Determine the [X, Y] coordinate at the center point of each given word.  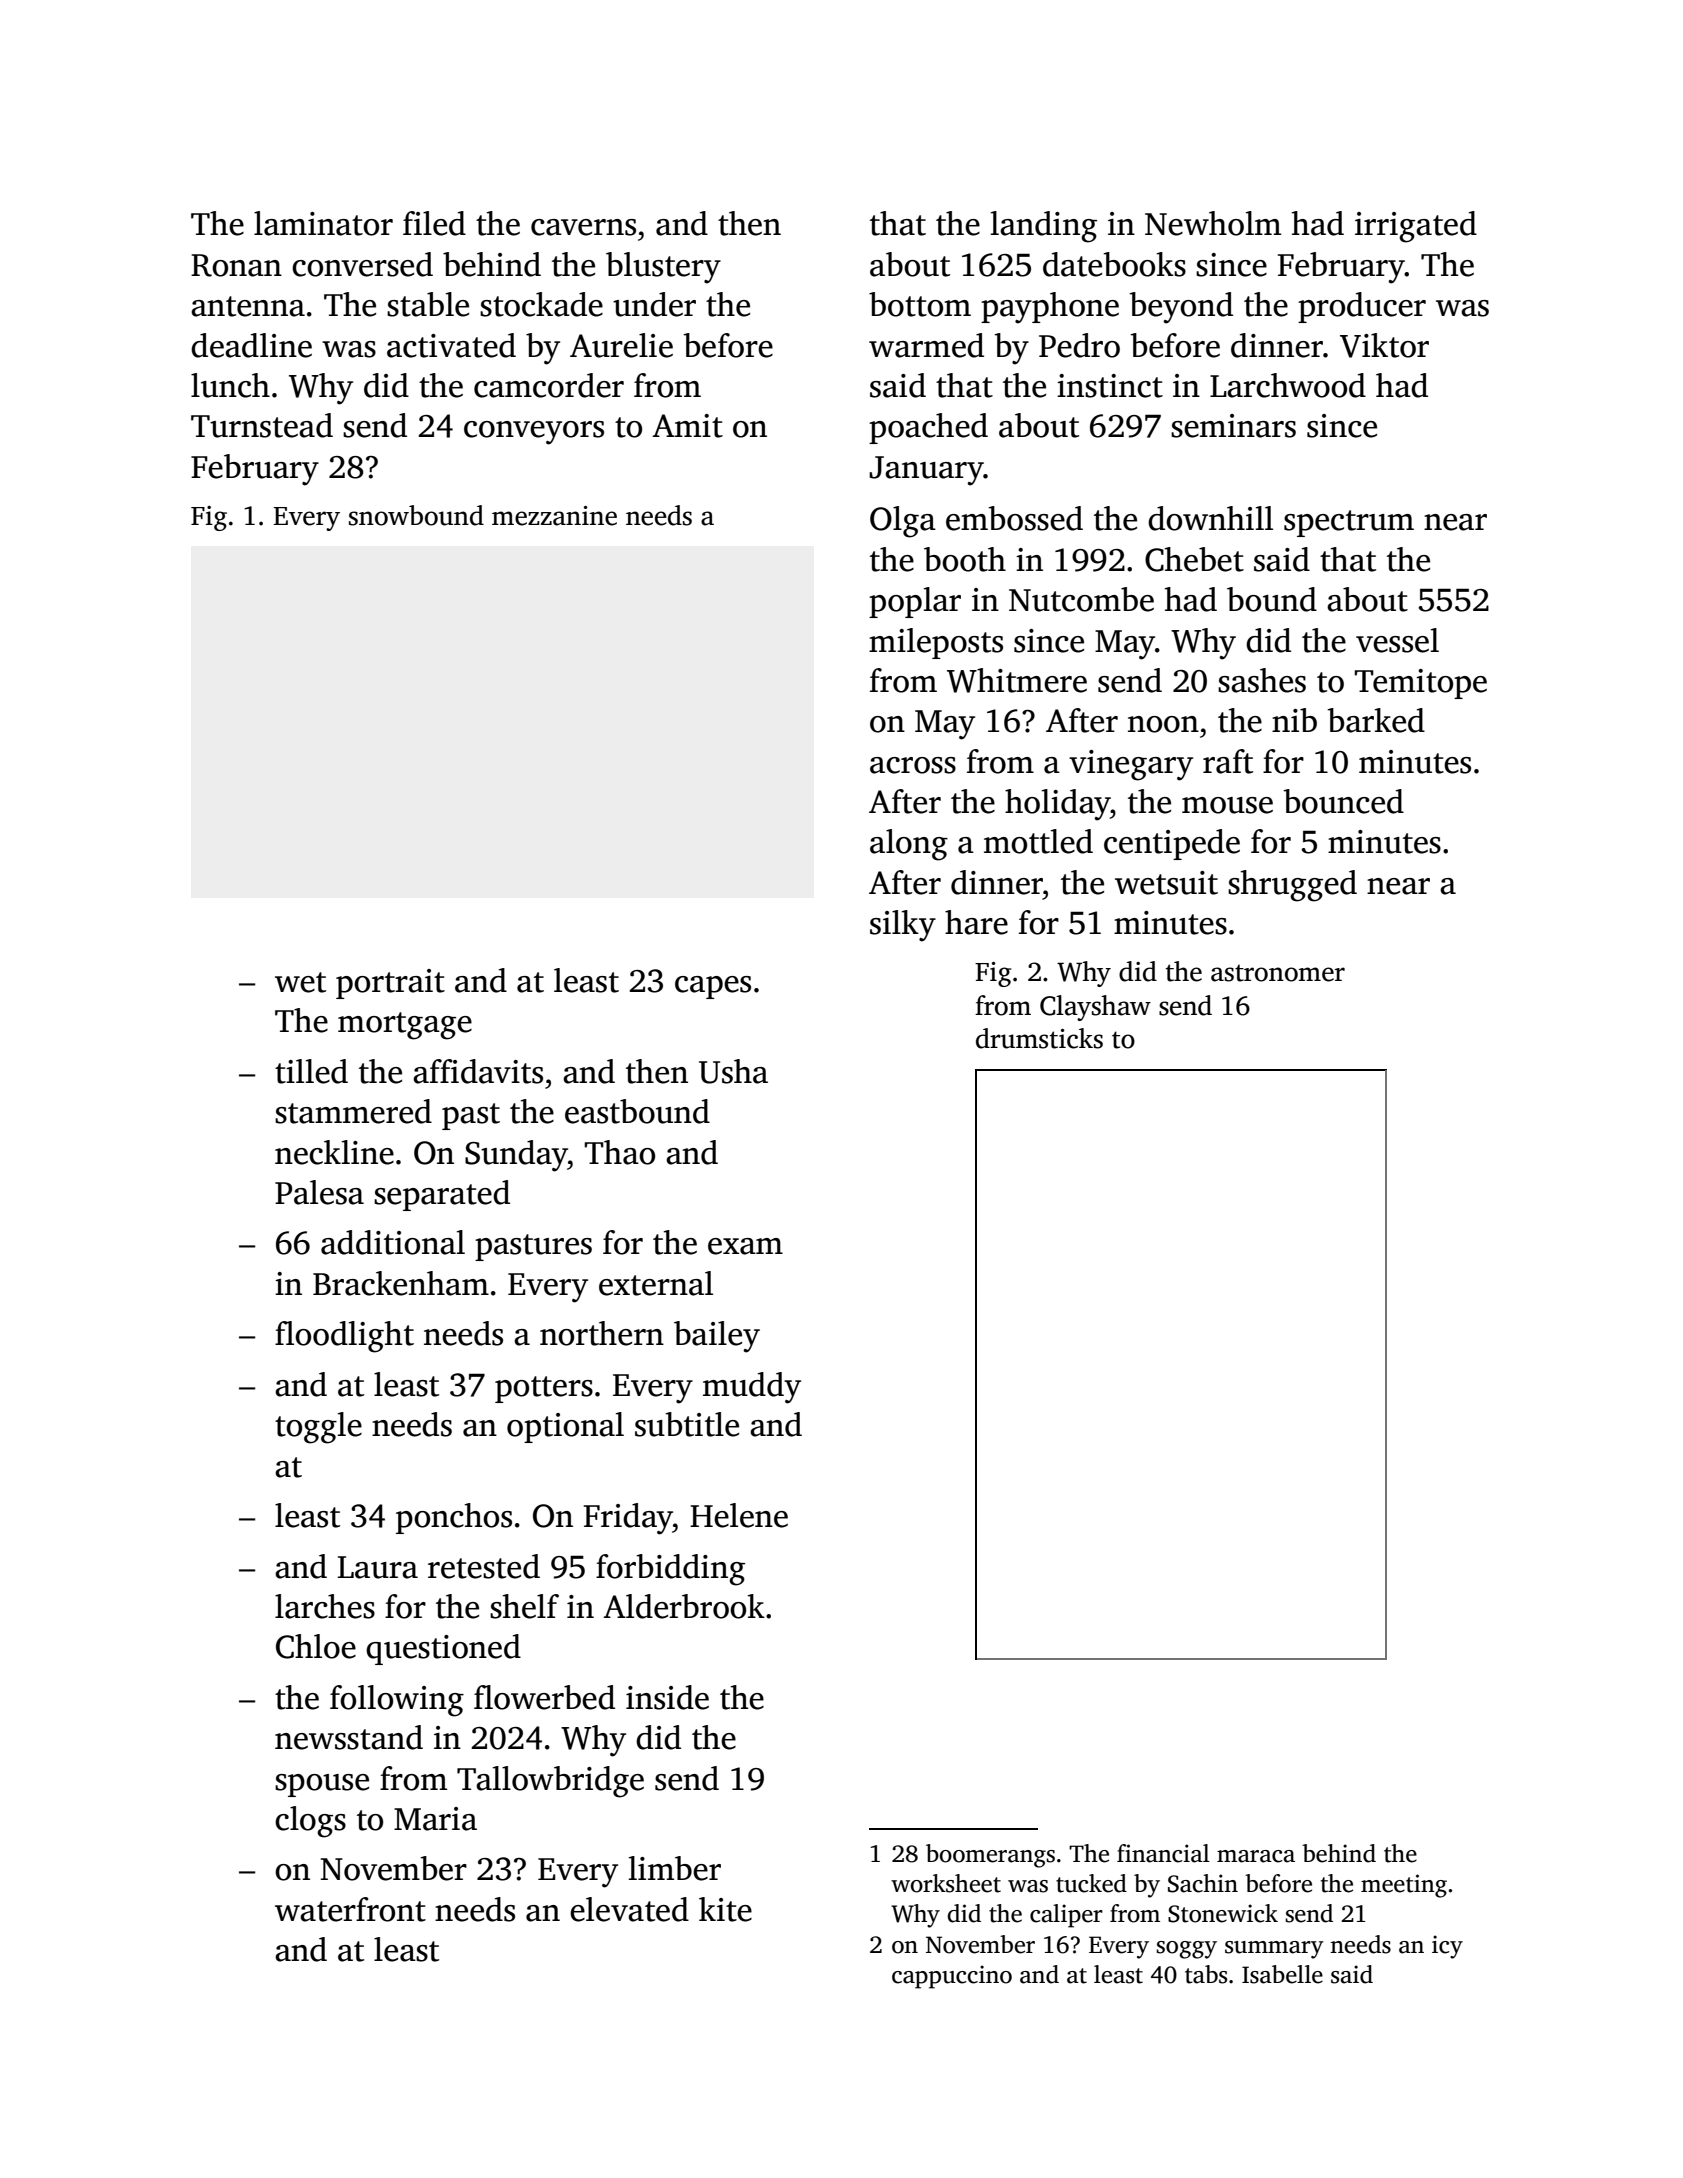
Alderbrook [684, 1606]
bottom [920, 304]
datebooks [1114, 264]
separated [442, 1195]
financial [1163, 1853]
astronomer [1278, 973]
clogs [310, 1822]
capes [713, 987]
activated [451, 345]
